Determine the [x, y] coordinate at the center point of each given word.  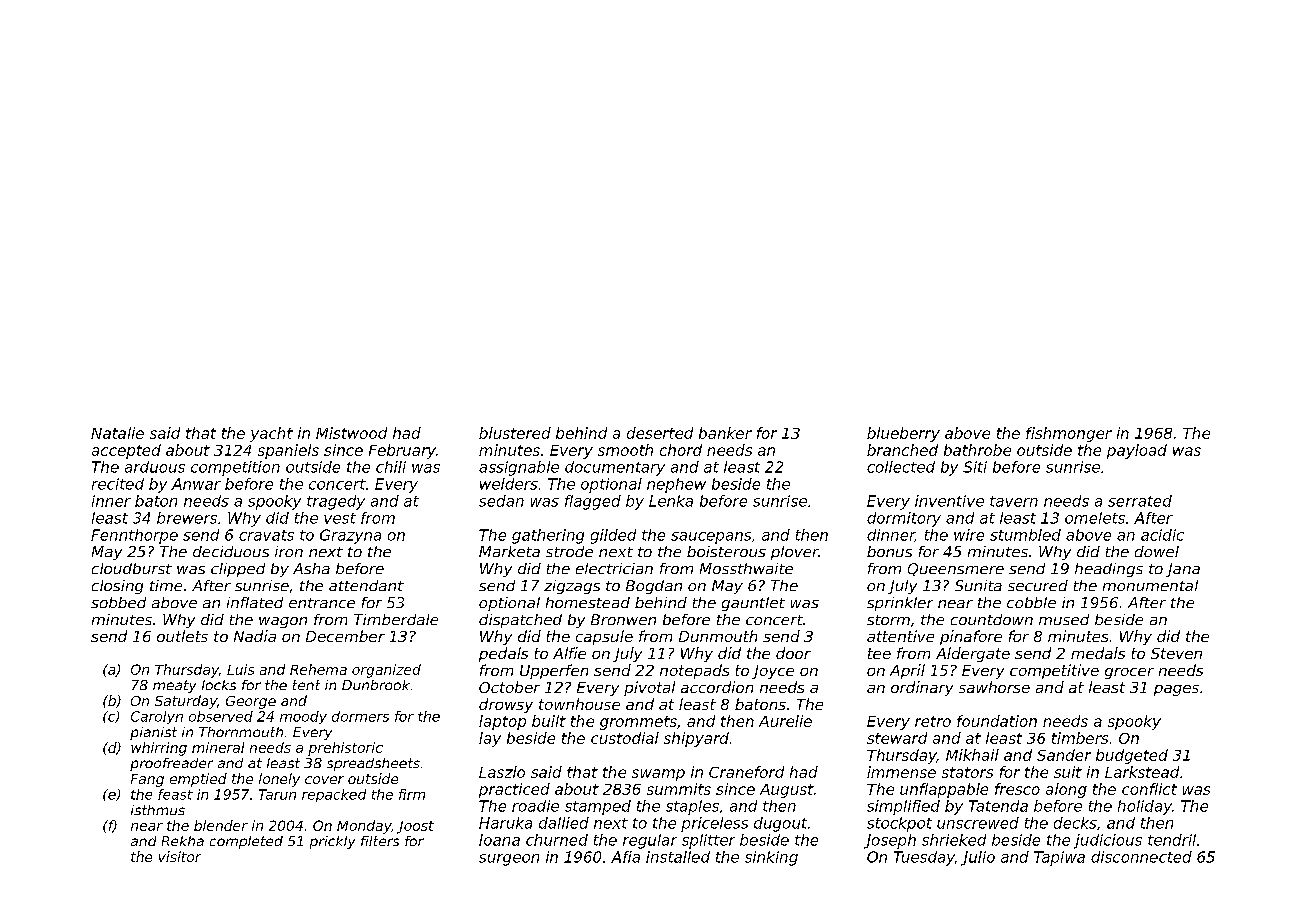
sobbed [118, 602]
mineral [218, 747]
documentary [615, 468]
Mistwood [351, 433]
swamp [658, 775]
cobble [1031, 602]
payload [1137, 451]
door [793, 653]
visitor [180, 856]
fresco [1017, 789]
